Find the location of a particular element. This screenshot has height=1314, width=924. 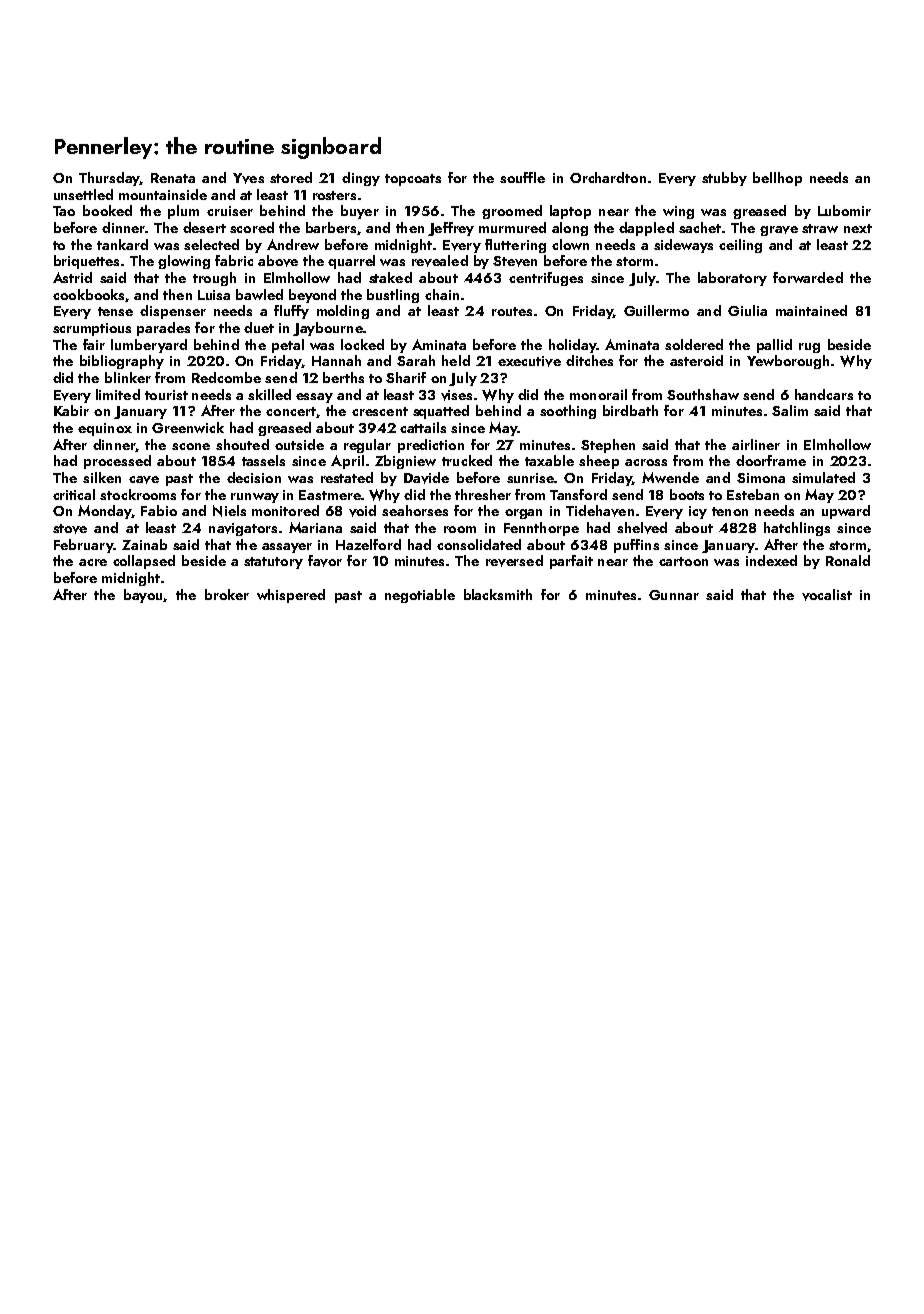

bibliography is located at coordinates (122, 362).
